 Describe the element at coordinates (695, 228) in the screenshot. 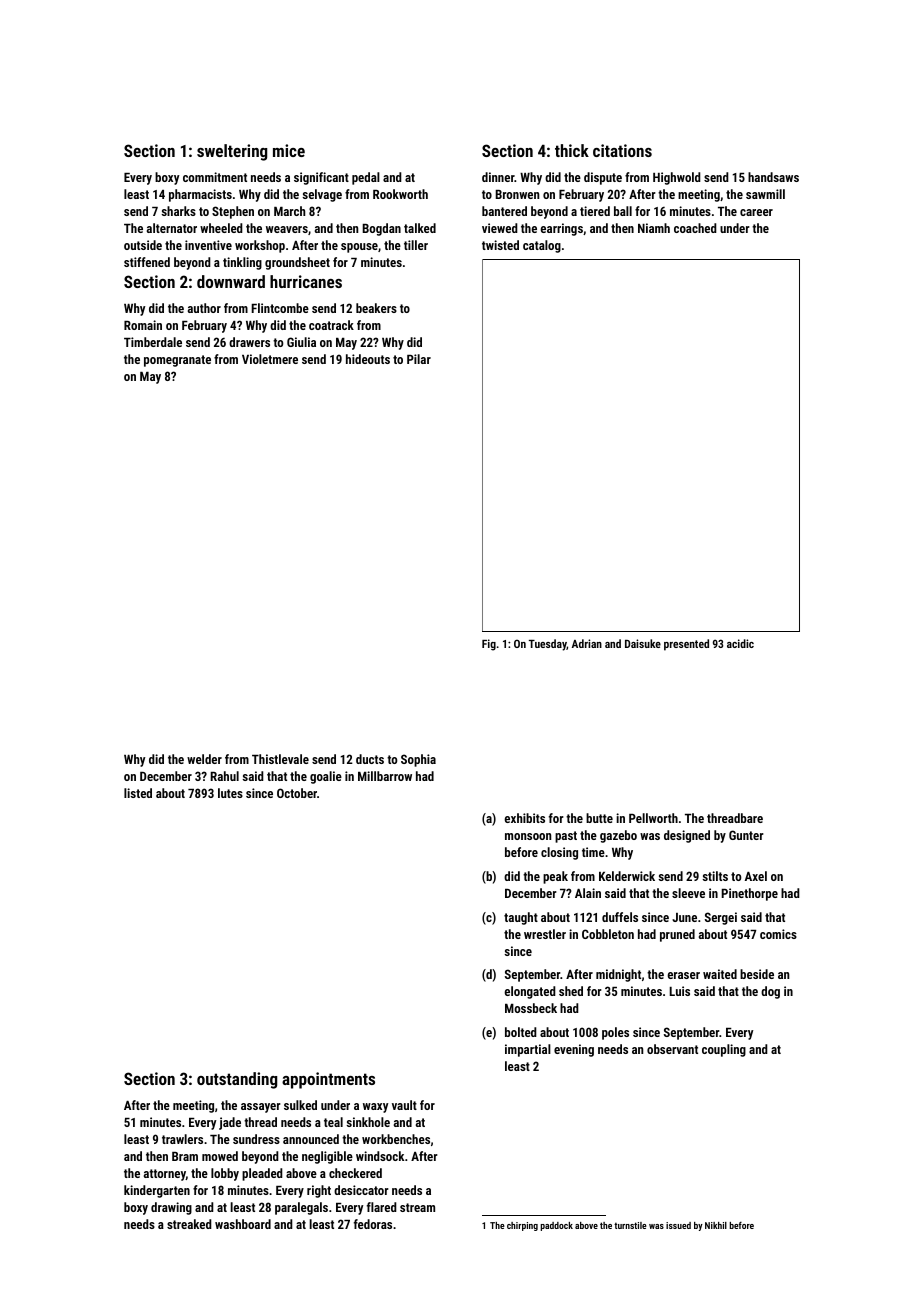

I see `coached` at that location.
